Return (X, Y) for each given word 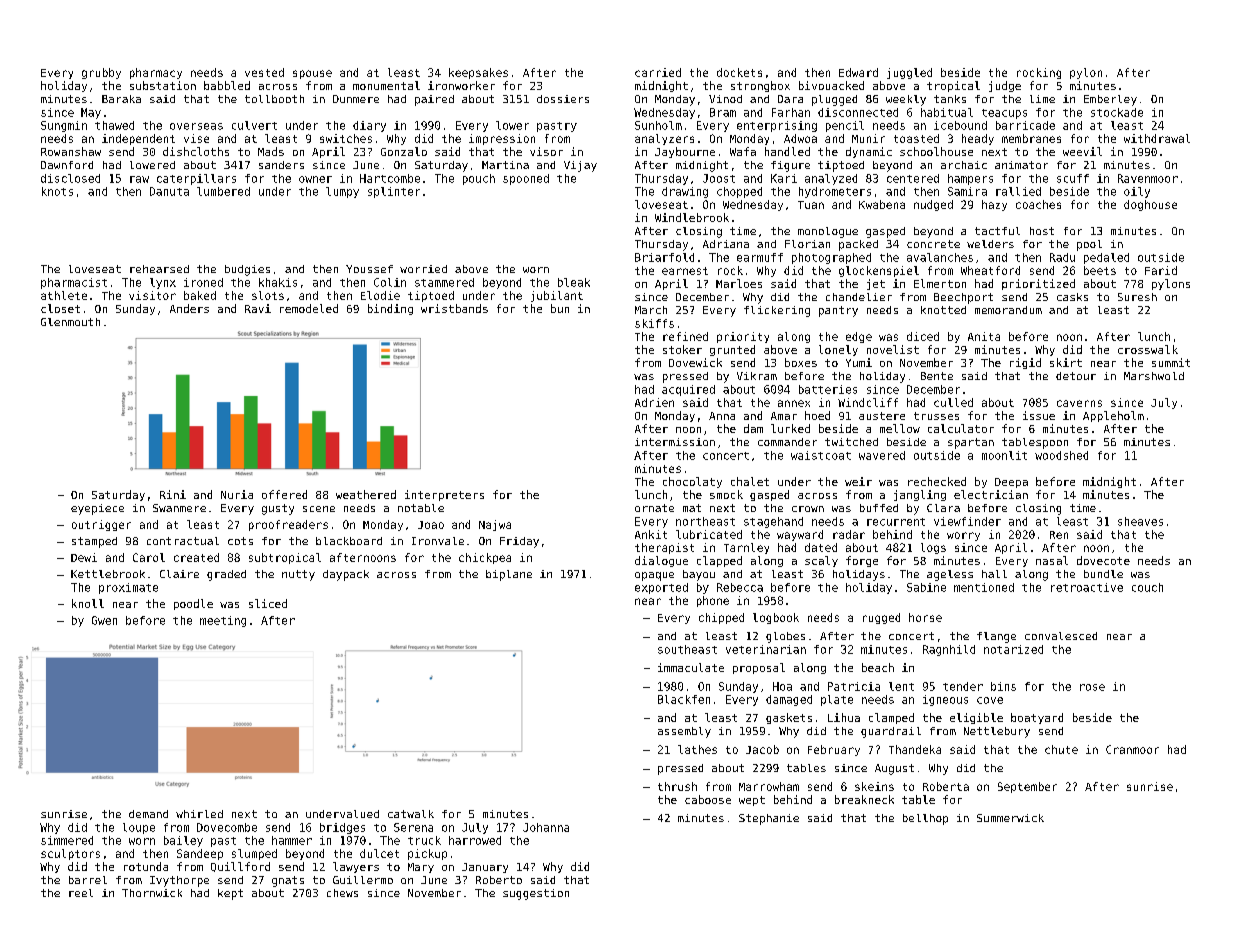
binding (390, 309)
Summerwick (1010, 818)
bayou (699, 575)
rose (1092, 687)
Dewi (84, 557)
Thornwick (152, 893)
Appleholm (1113, 416)
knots (57, 191)
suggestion (536, 894)
